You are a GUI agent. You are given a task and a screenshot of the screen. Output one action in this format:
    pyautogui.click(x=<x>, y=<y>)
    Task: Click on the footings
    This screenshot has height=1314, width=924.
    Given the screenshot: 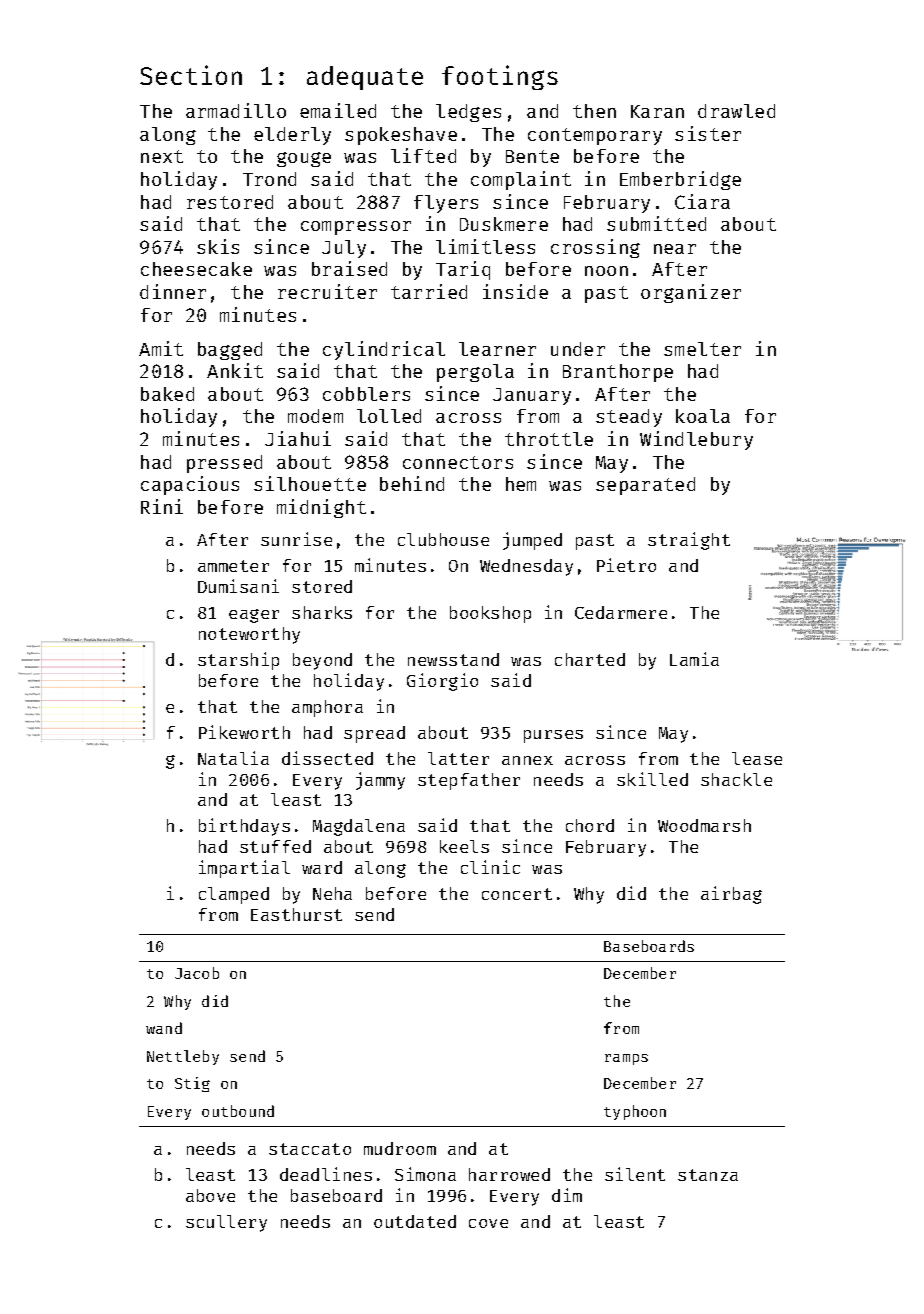 What is the action you would take?
    pyautogui.click(x=500, y=77)
